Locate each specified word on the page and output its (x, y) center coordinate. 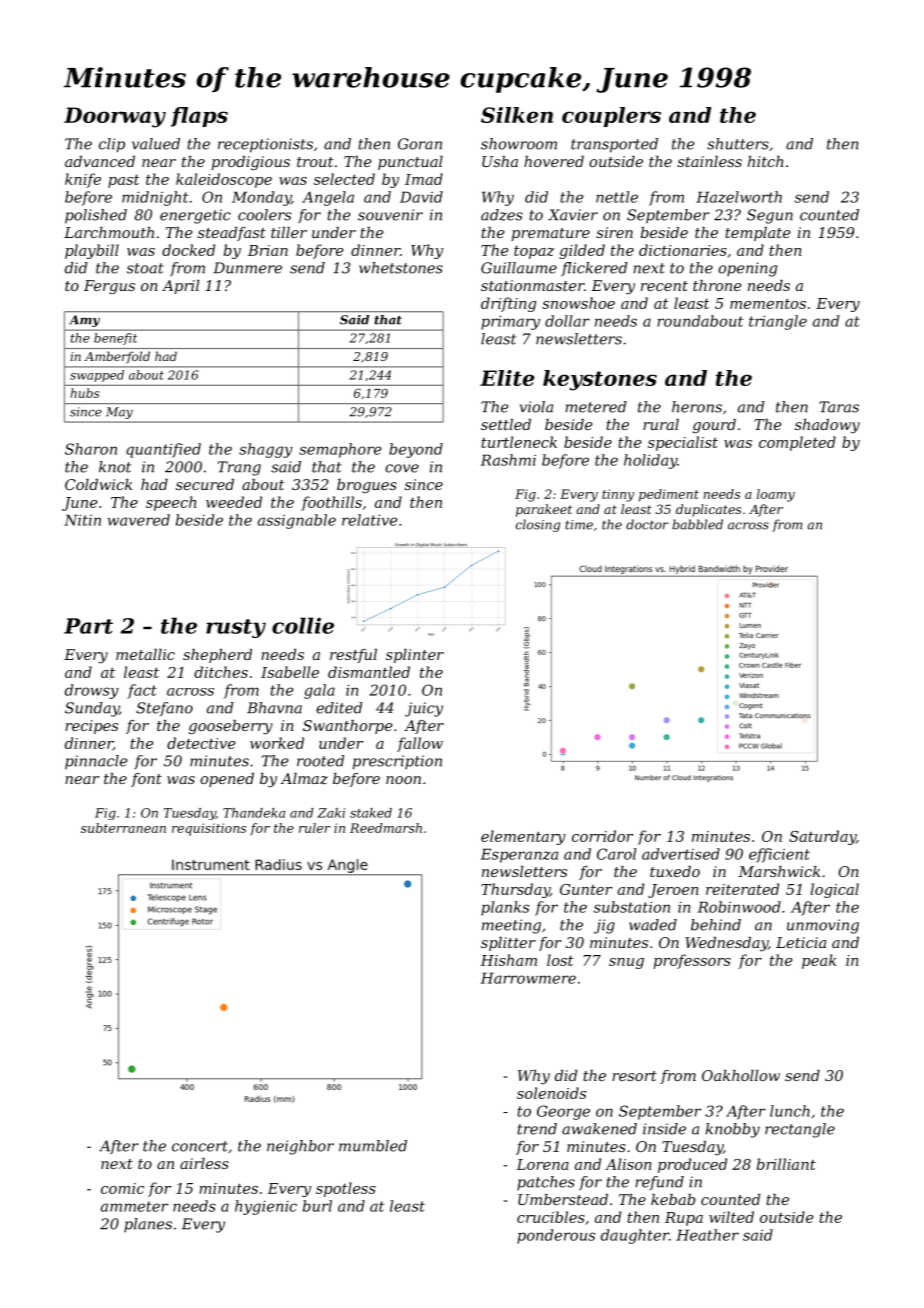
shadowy (827, 426)
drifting (508, 304)
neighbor (300, 1147)
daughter (635, 1236)
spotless (346, 1189)
